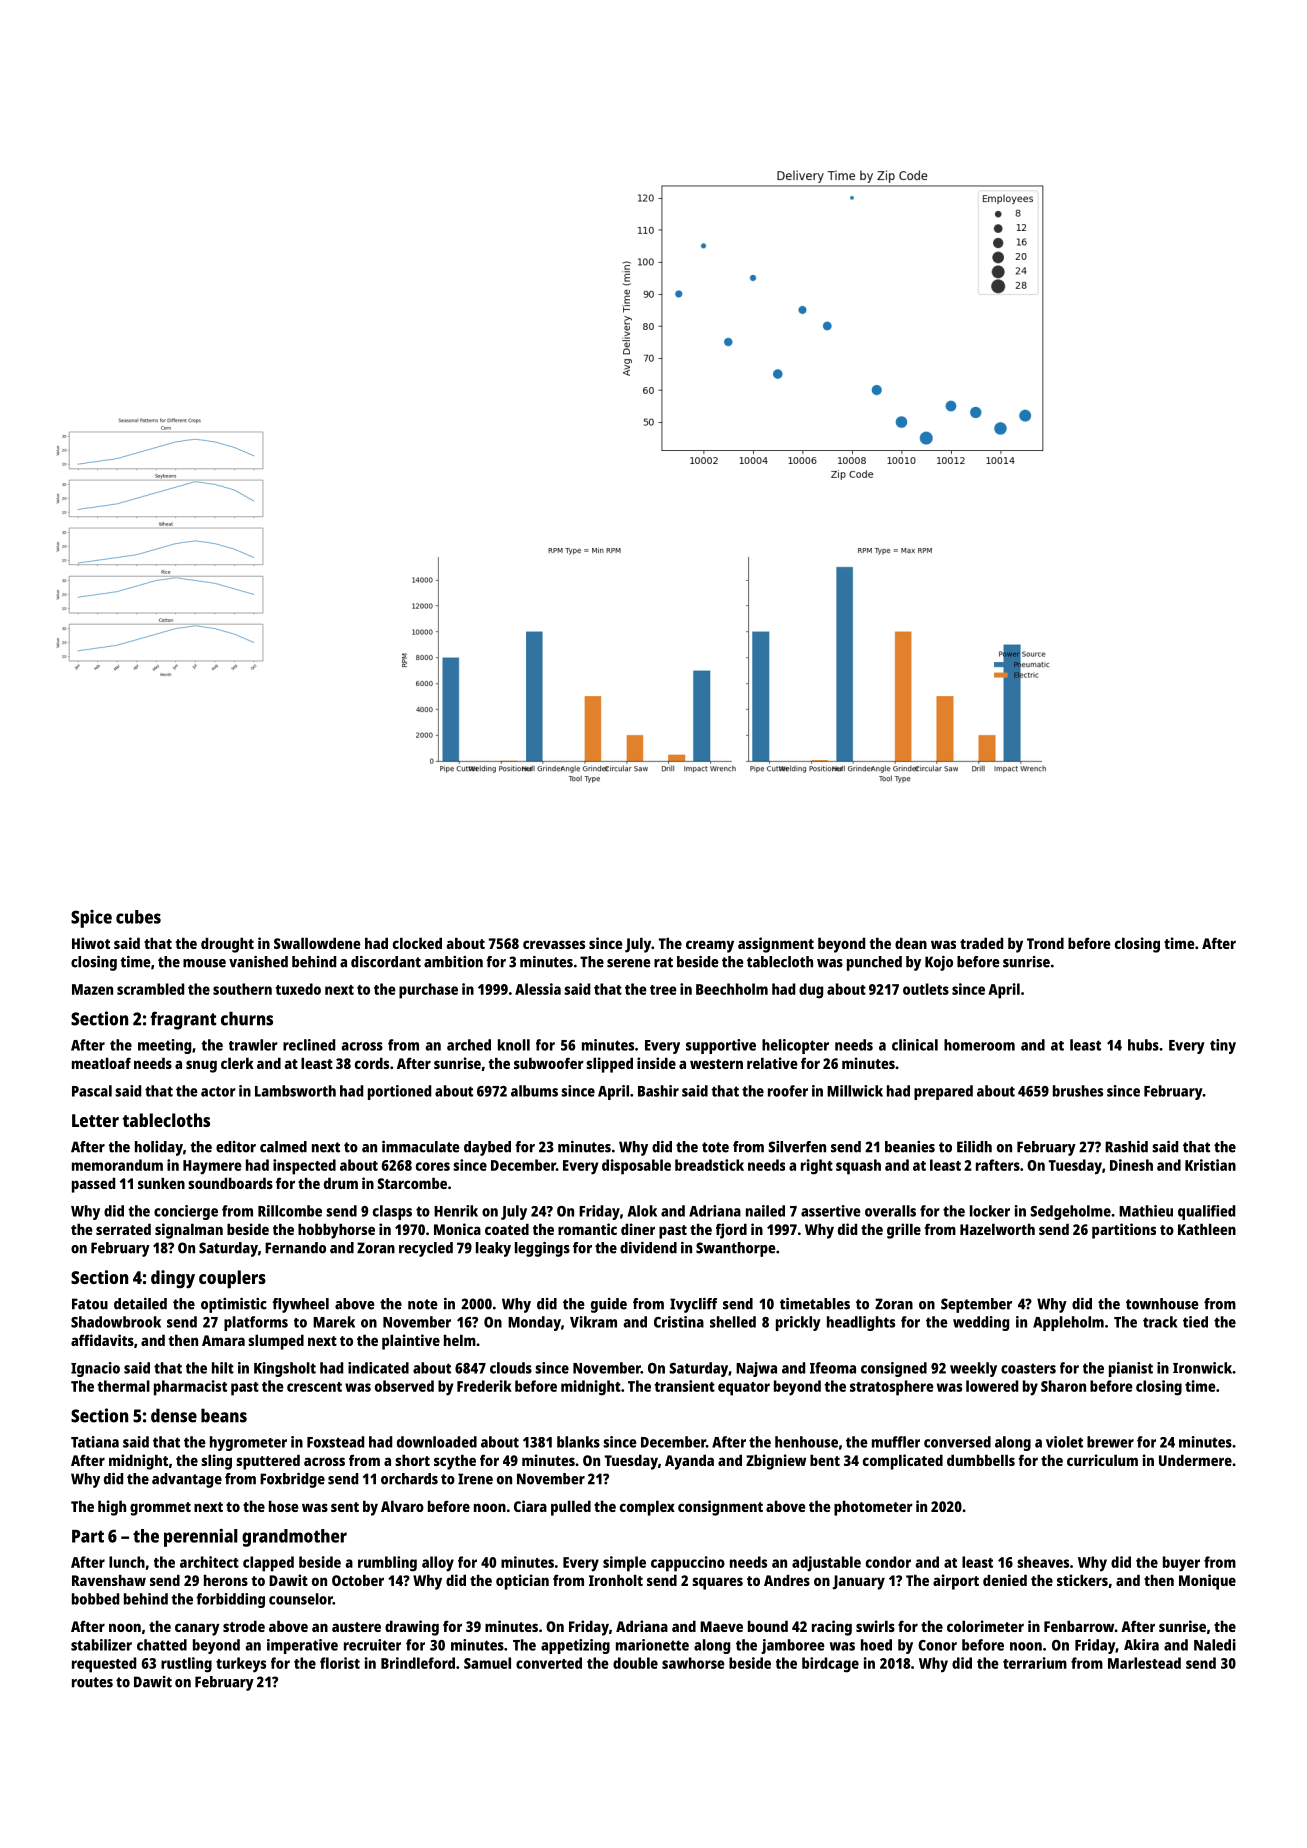 Image resolution: width=1307 pixels, height=1848 pixels. Describe the element at coordinates (915, 1045) in the screenshot. I see `clinical` at that location.
